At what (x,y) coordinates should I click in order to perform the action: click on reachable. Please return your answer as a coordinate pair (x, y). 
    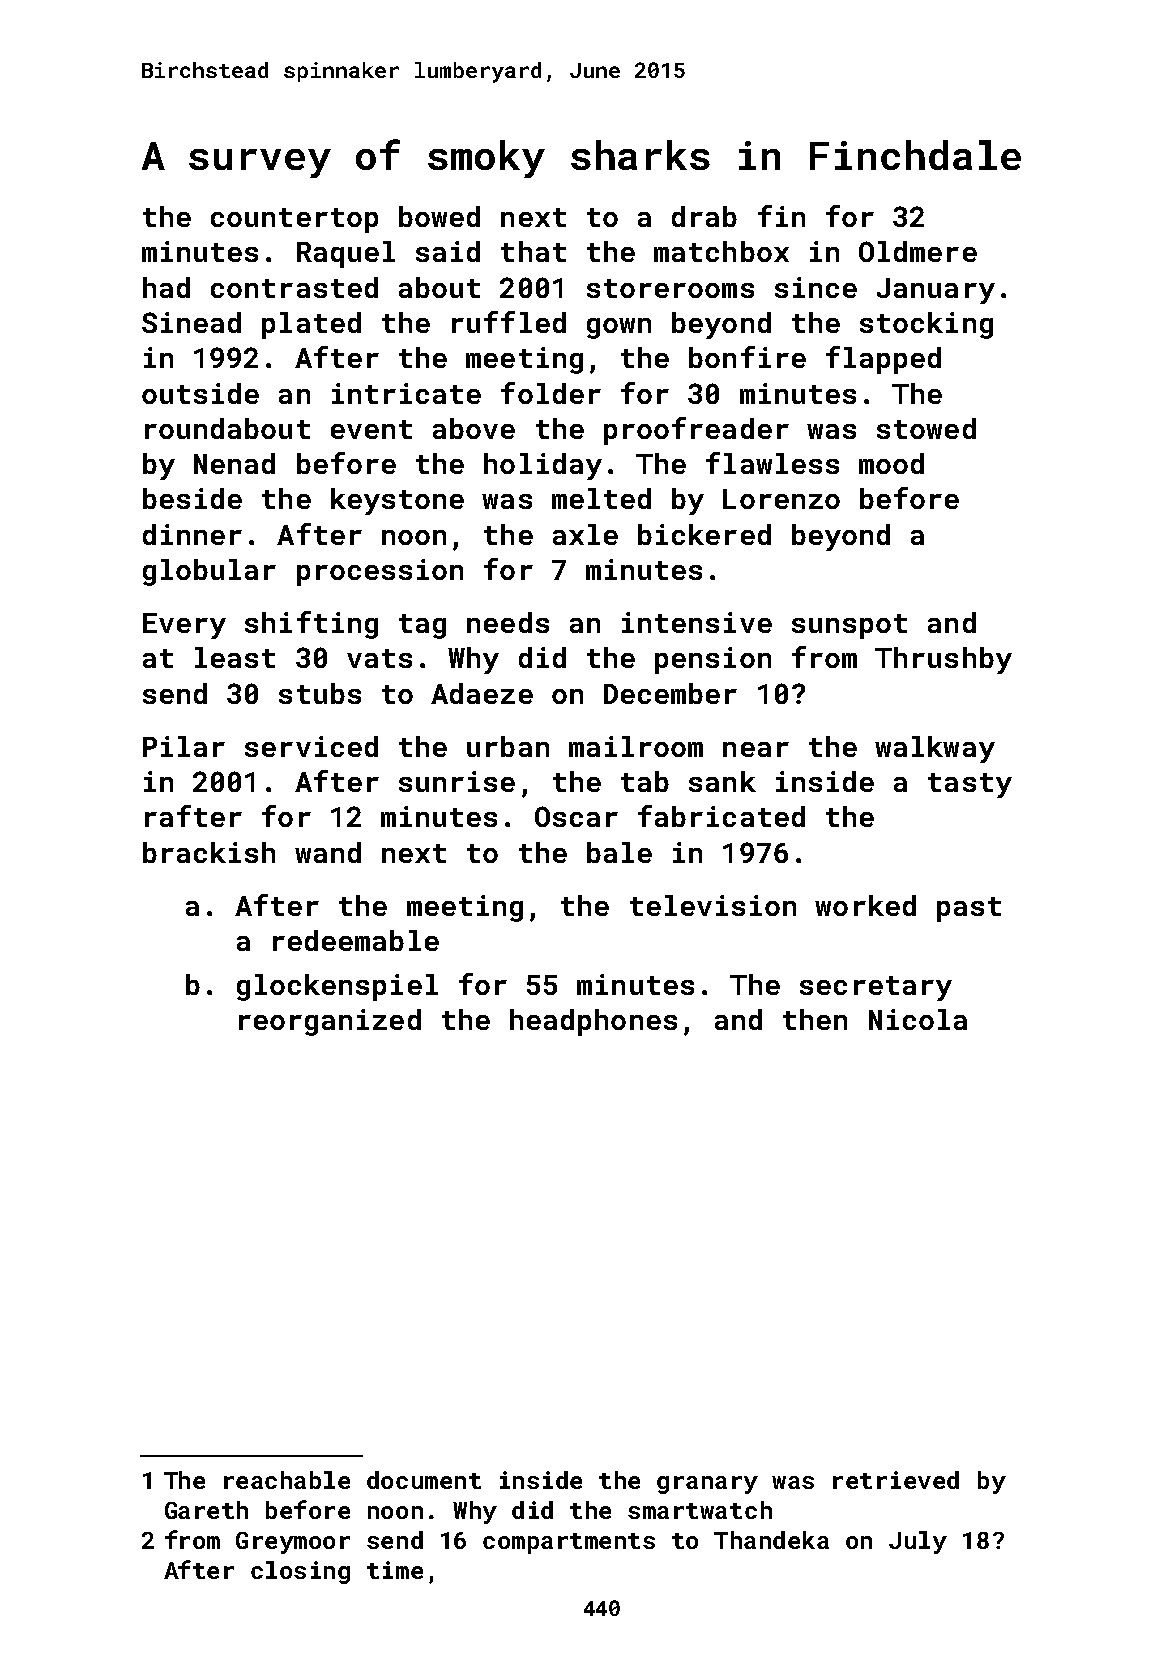
    Looking at the image, I should click on (287, 1480).
